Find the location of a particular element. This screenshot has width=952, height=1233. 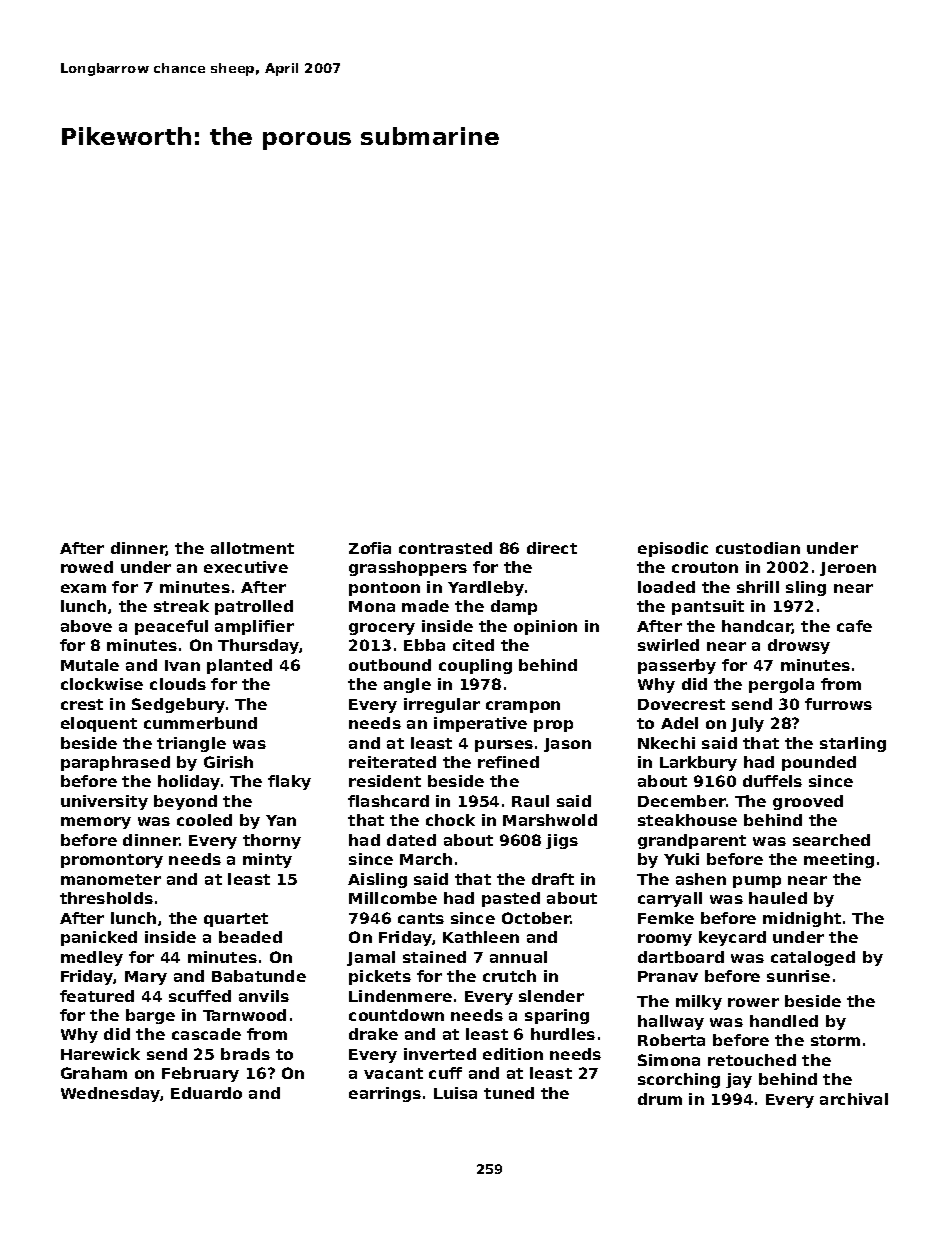

grooved is located at coordinates (808, 802).
